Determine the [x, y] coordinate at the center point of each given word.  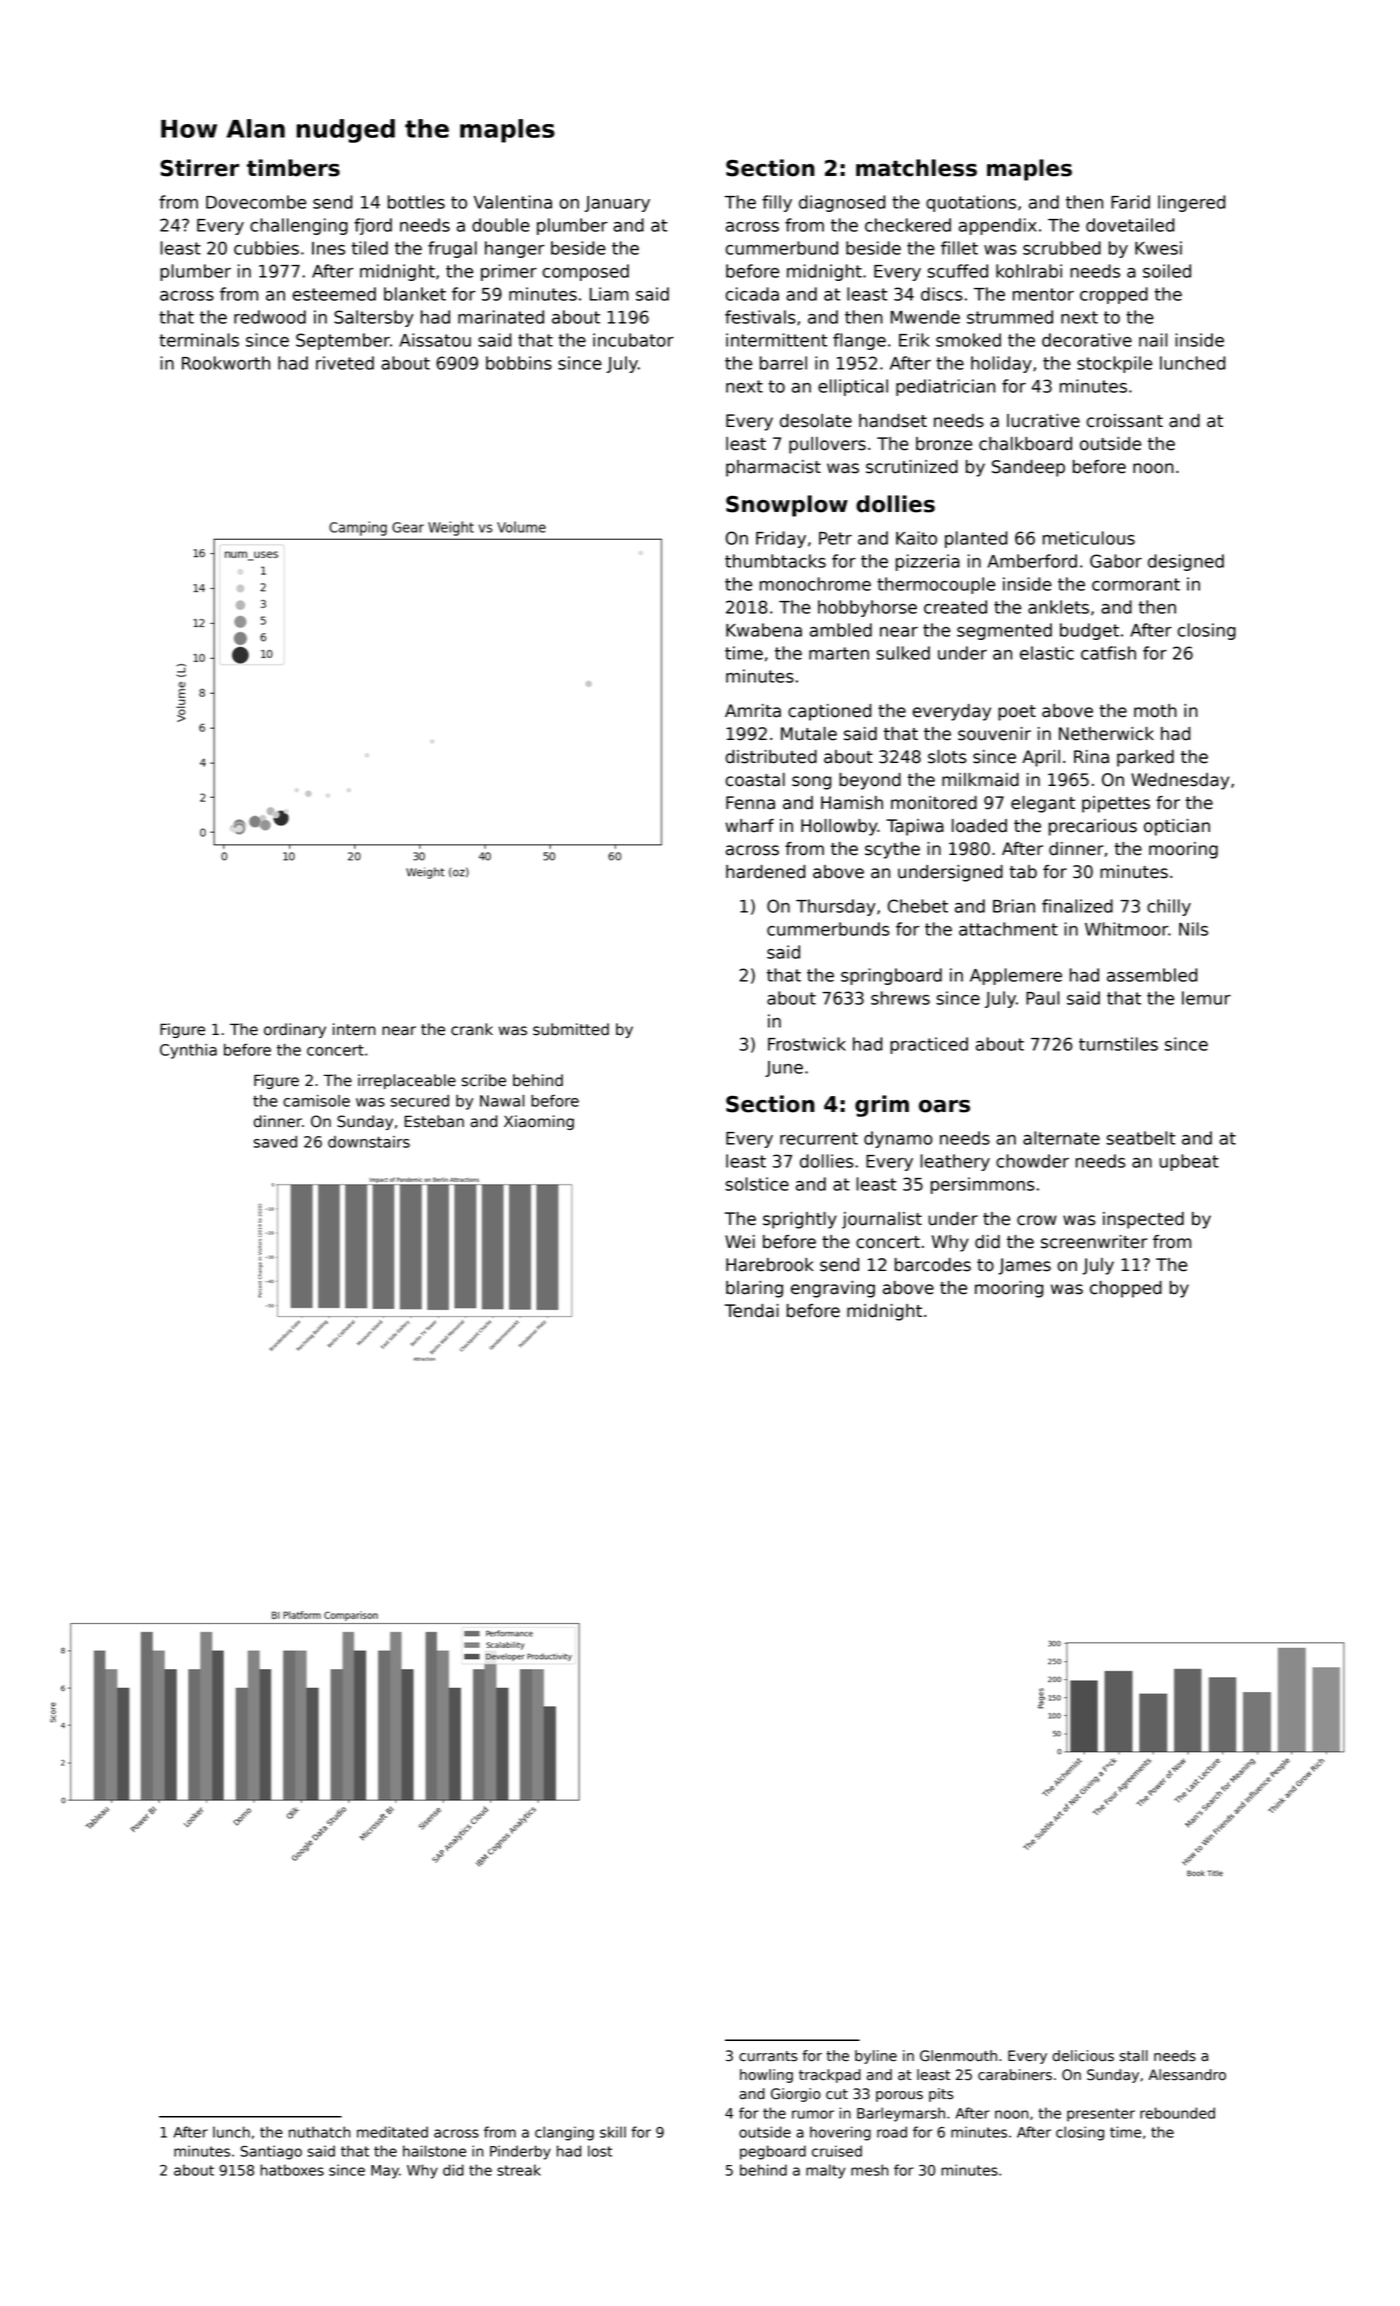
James [1025, 1266]
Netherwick [1106, 734]
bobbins [519, 363]
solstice [757, 1184]
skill [613, 2132]
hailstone [434, 2151]
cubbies [266, 248]
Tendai [752, 1311]
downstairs [369, 1142]
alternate [1061, 1138]
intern [354, 1029]
